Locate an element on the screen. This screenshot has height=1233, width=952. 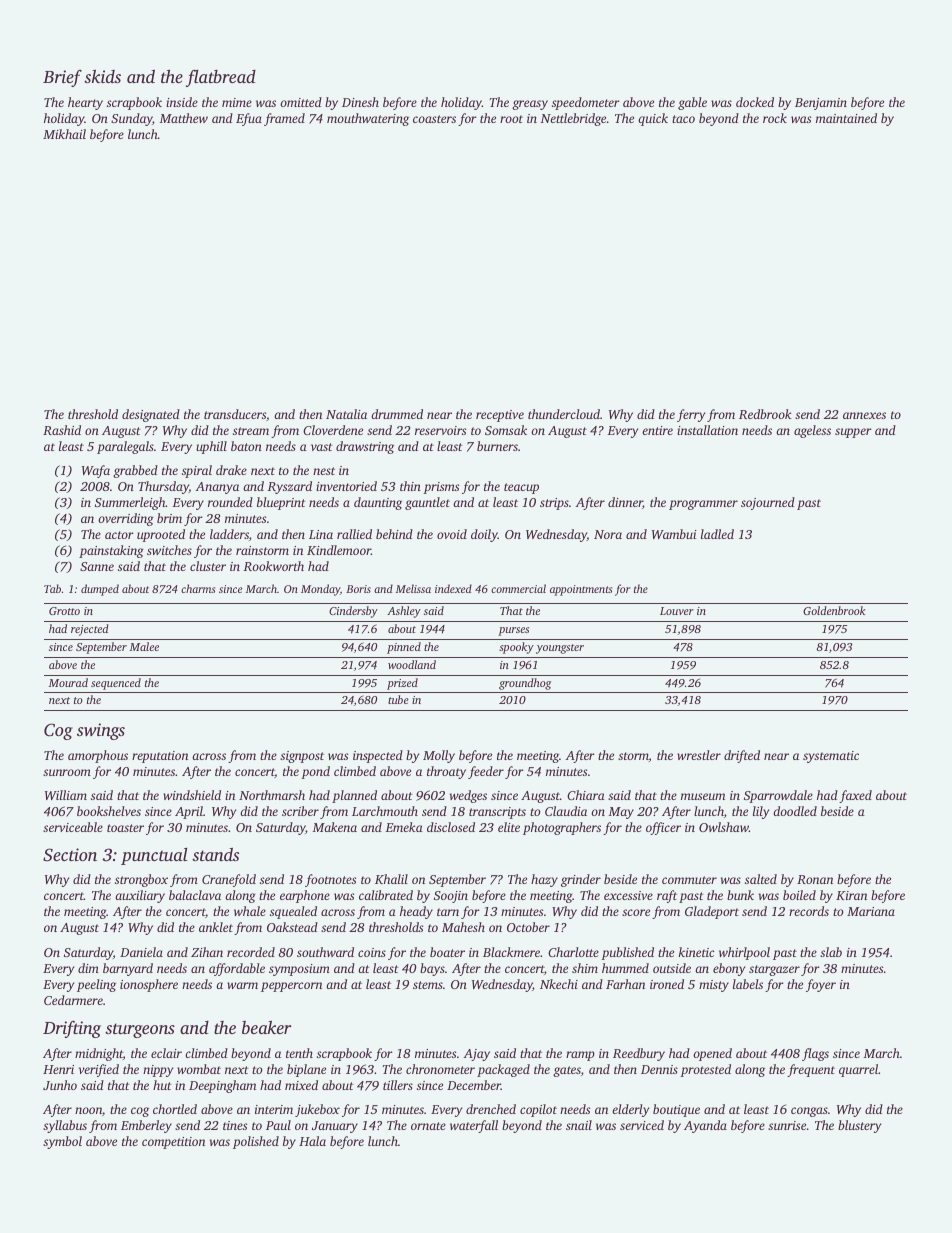
wrestler is located at coordinates (699, 755).
